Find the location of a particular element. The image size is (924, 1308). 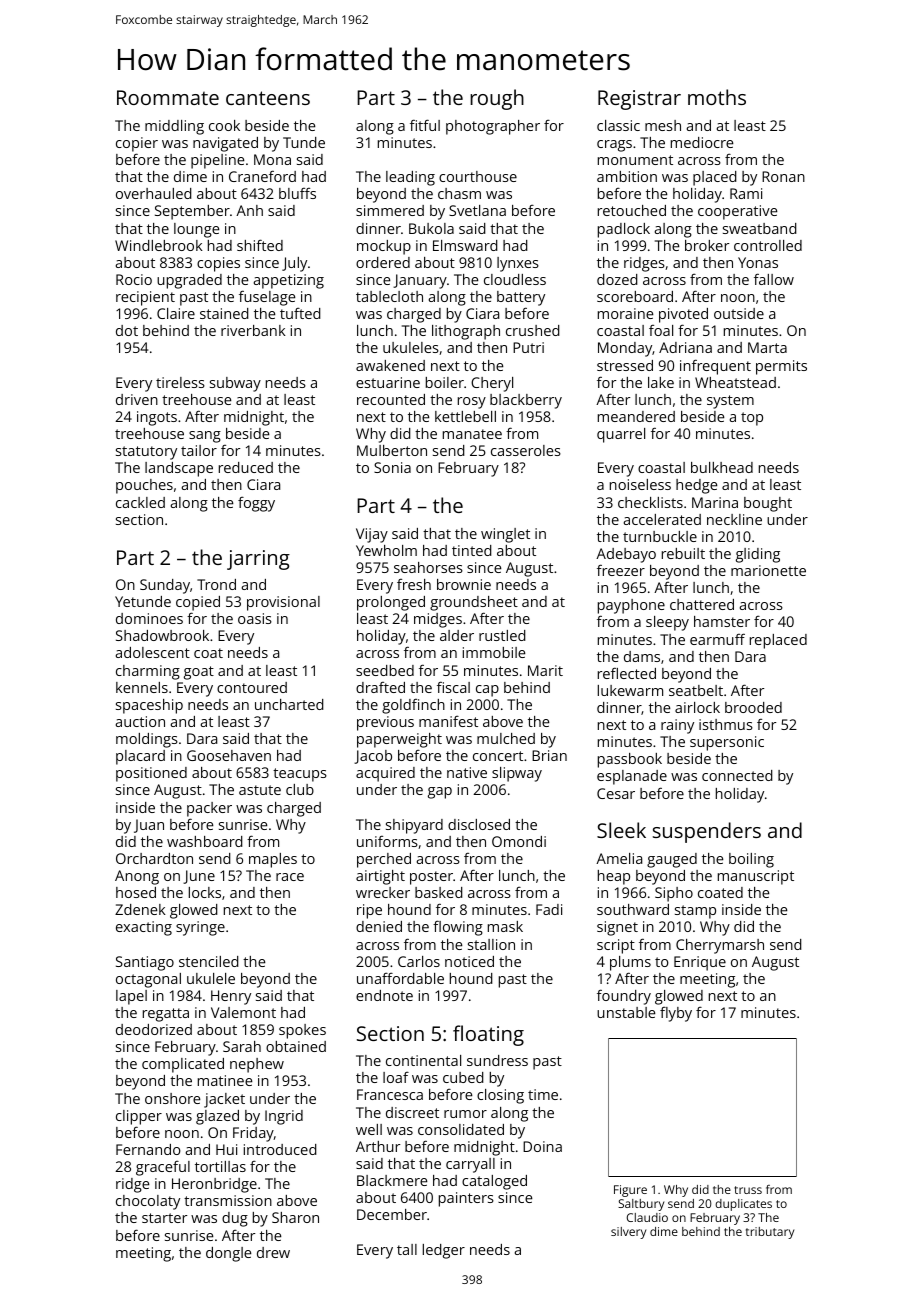

tributary is located at coordinates (770, 1233).
